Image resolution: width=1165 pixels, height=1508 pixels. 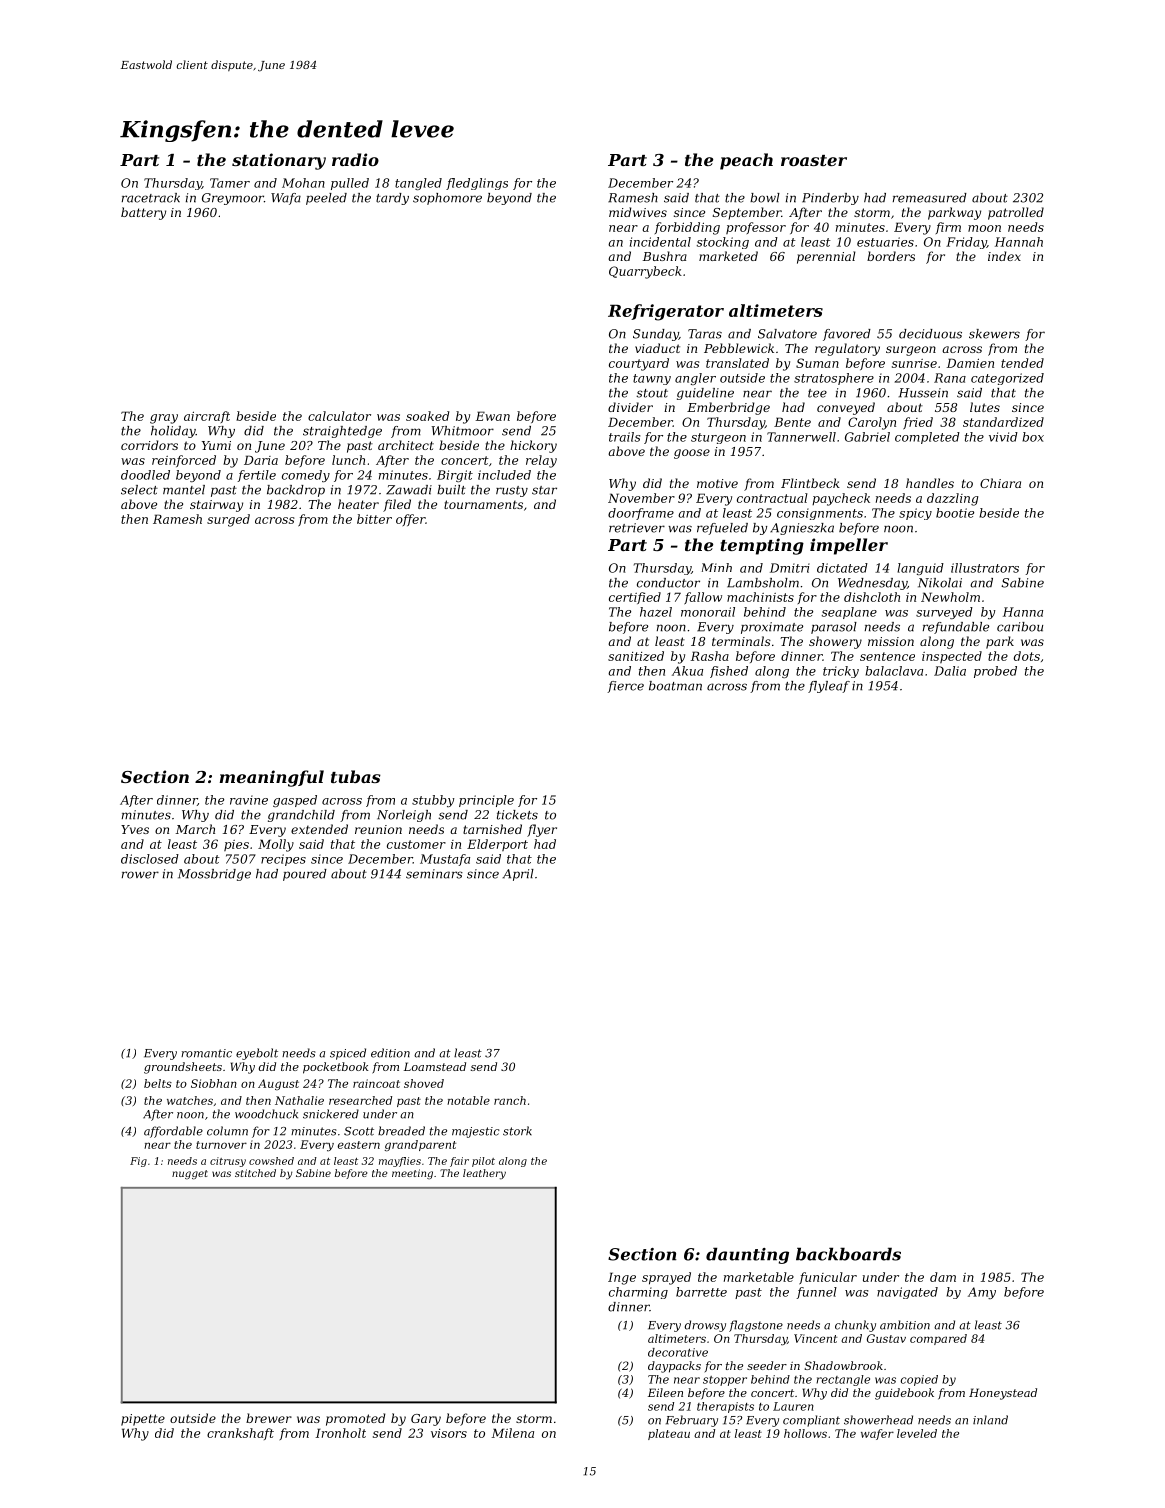 What do you see at coordinates (835, 642) in the page?
I see `showery` at bounding box center [835, 642].
